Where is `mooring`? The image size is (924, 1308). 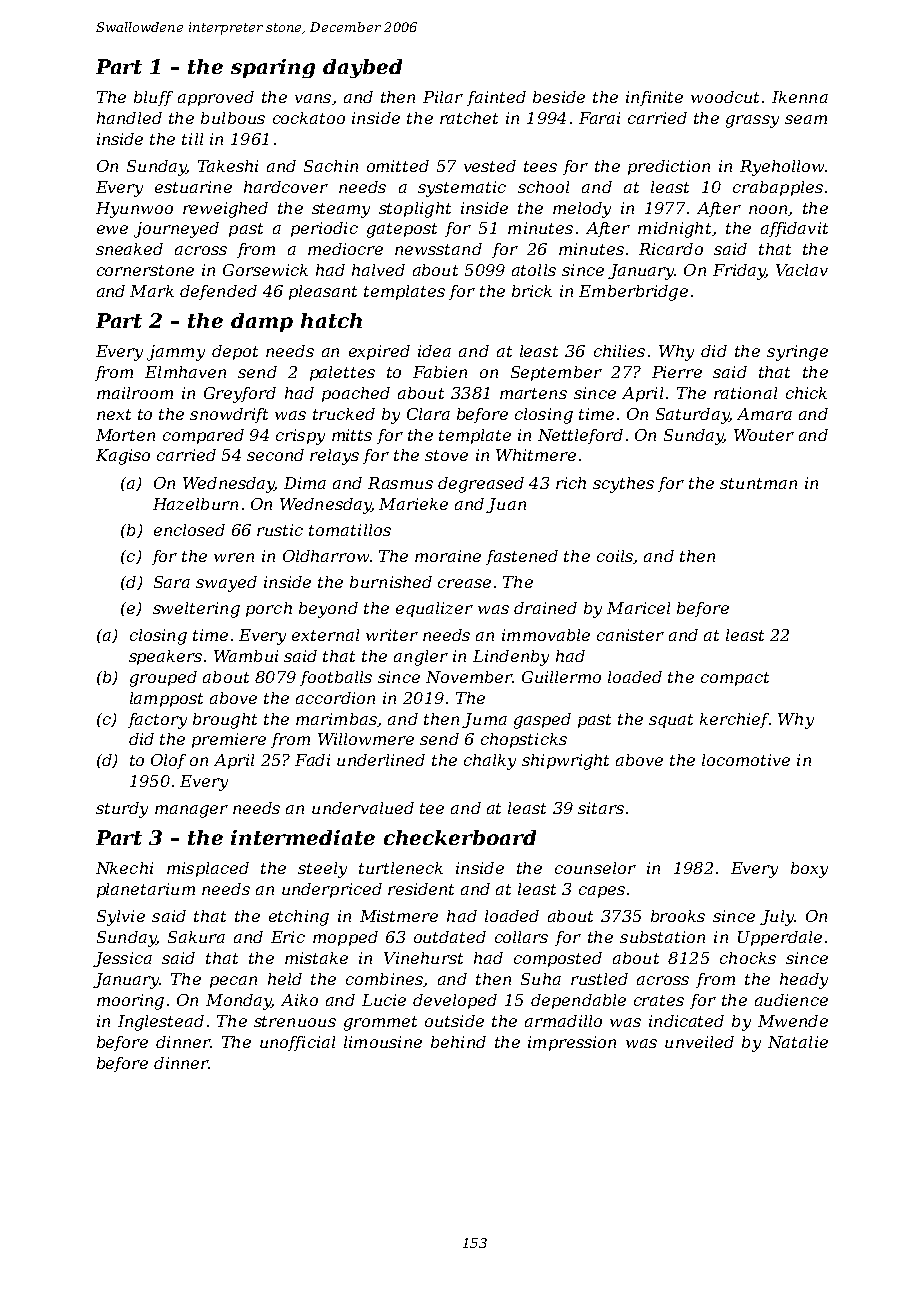 mooring is located at coordinates (130, 1002).
